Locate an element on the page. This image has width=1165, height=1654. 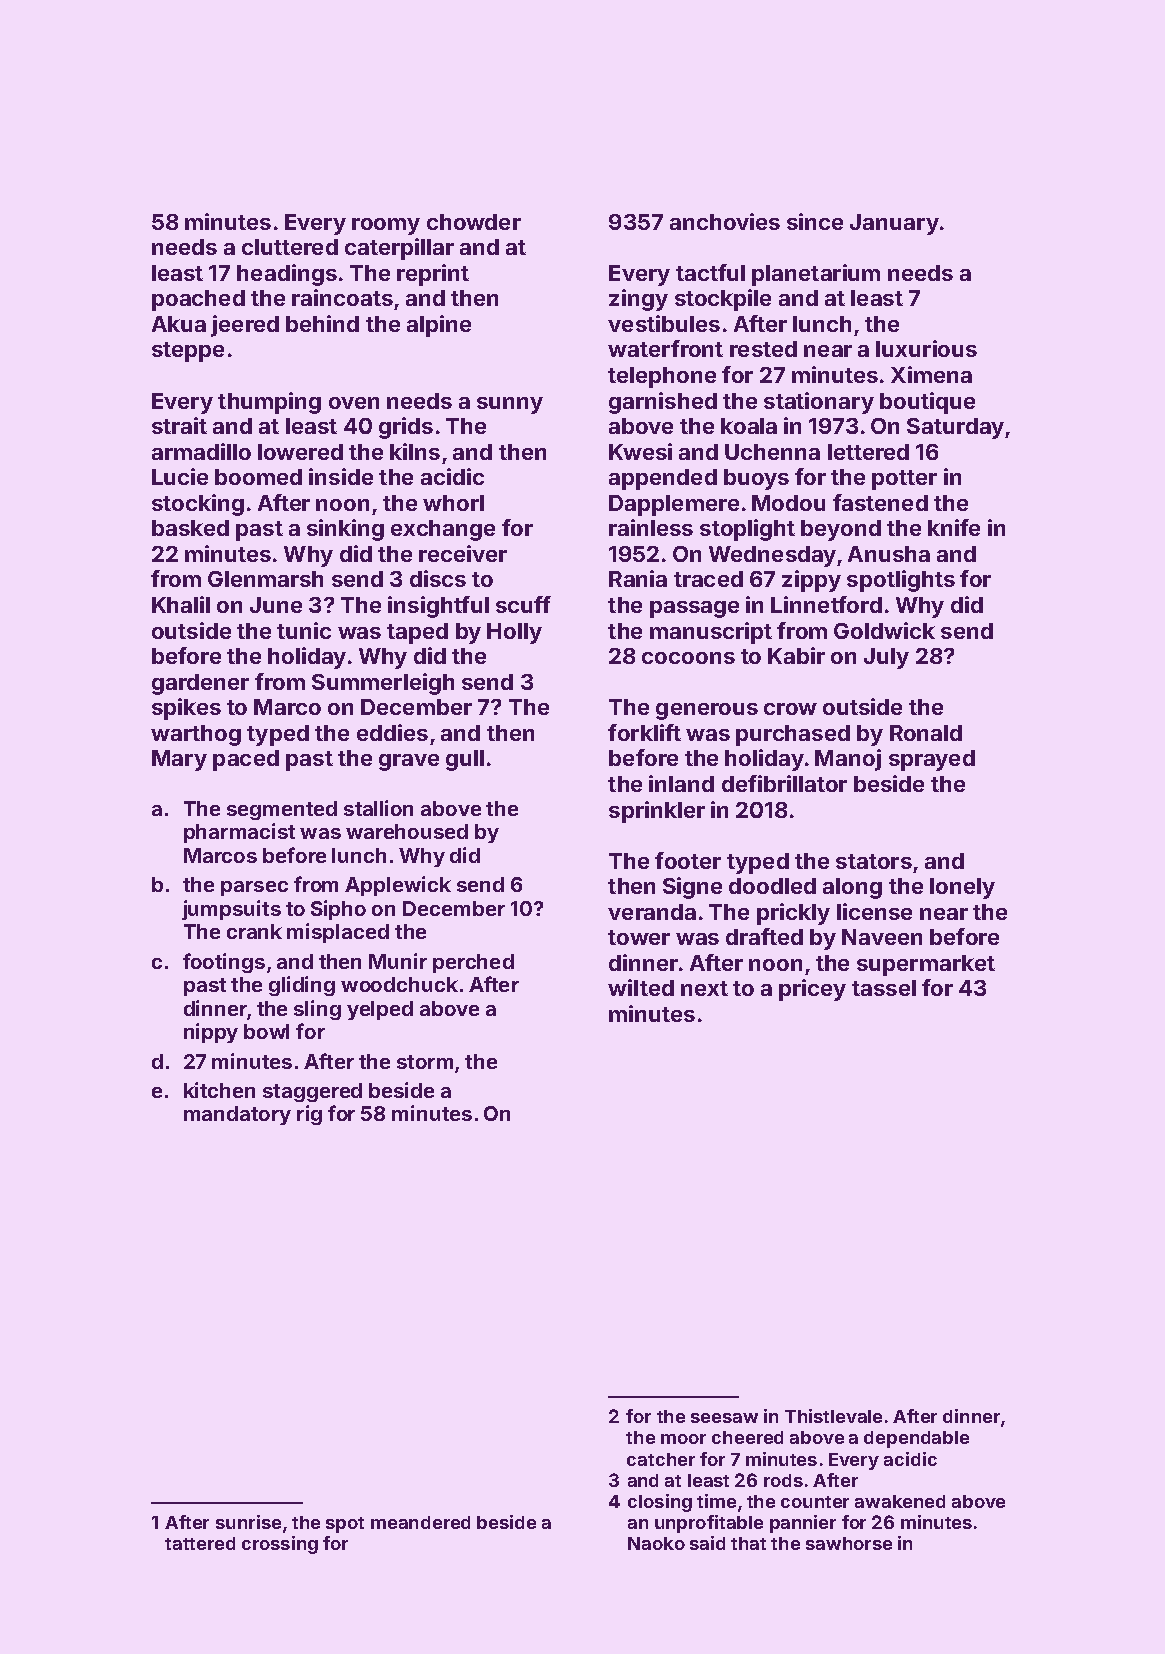
anchovies is located at coordinates (725, 221).
